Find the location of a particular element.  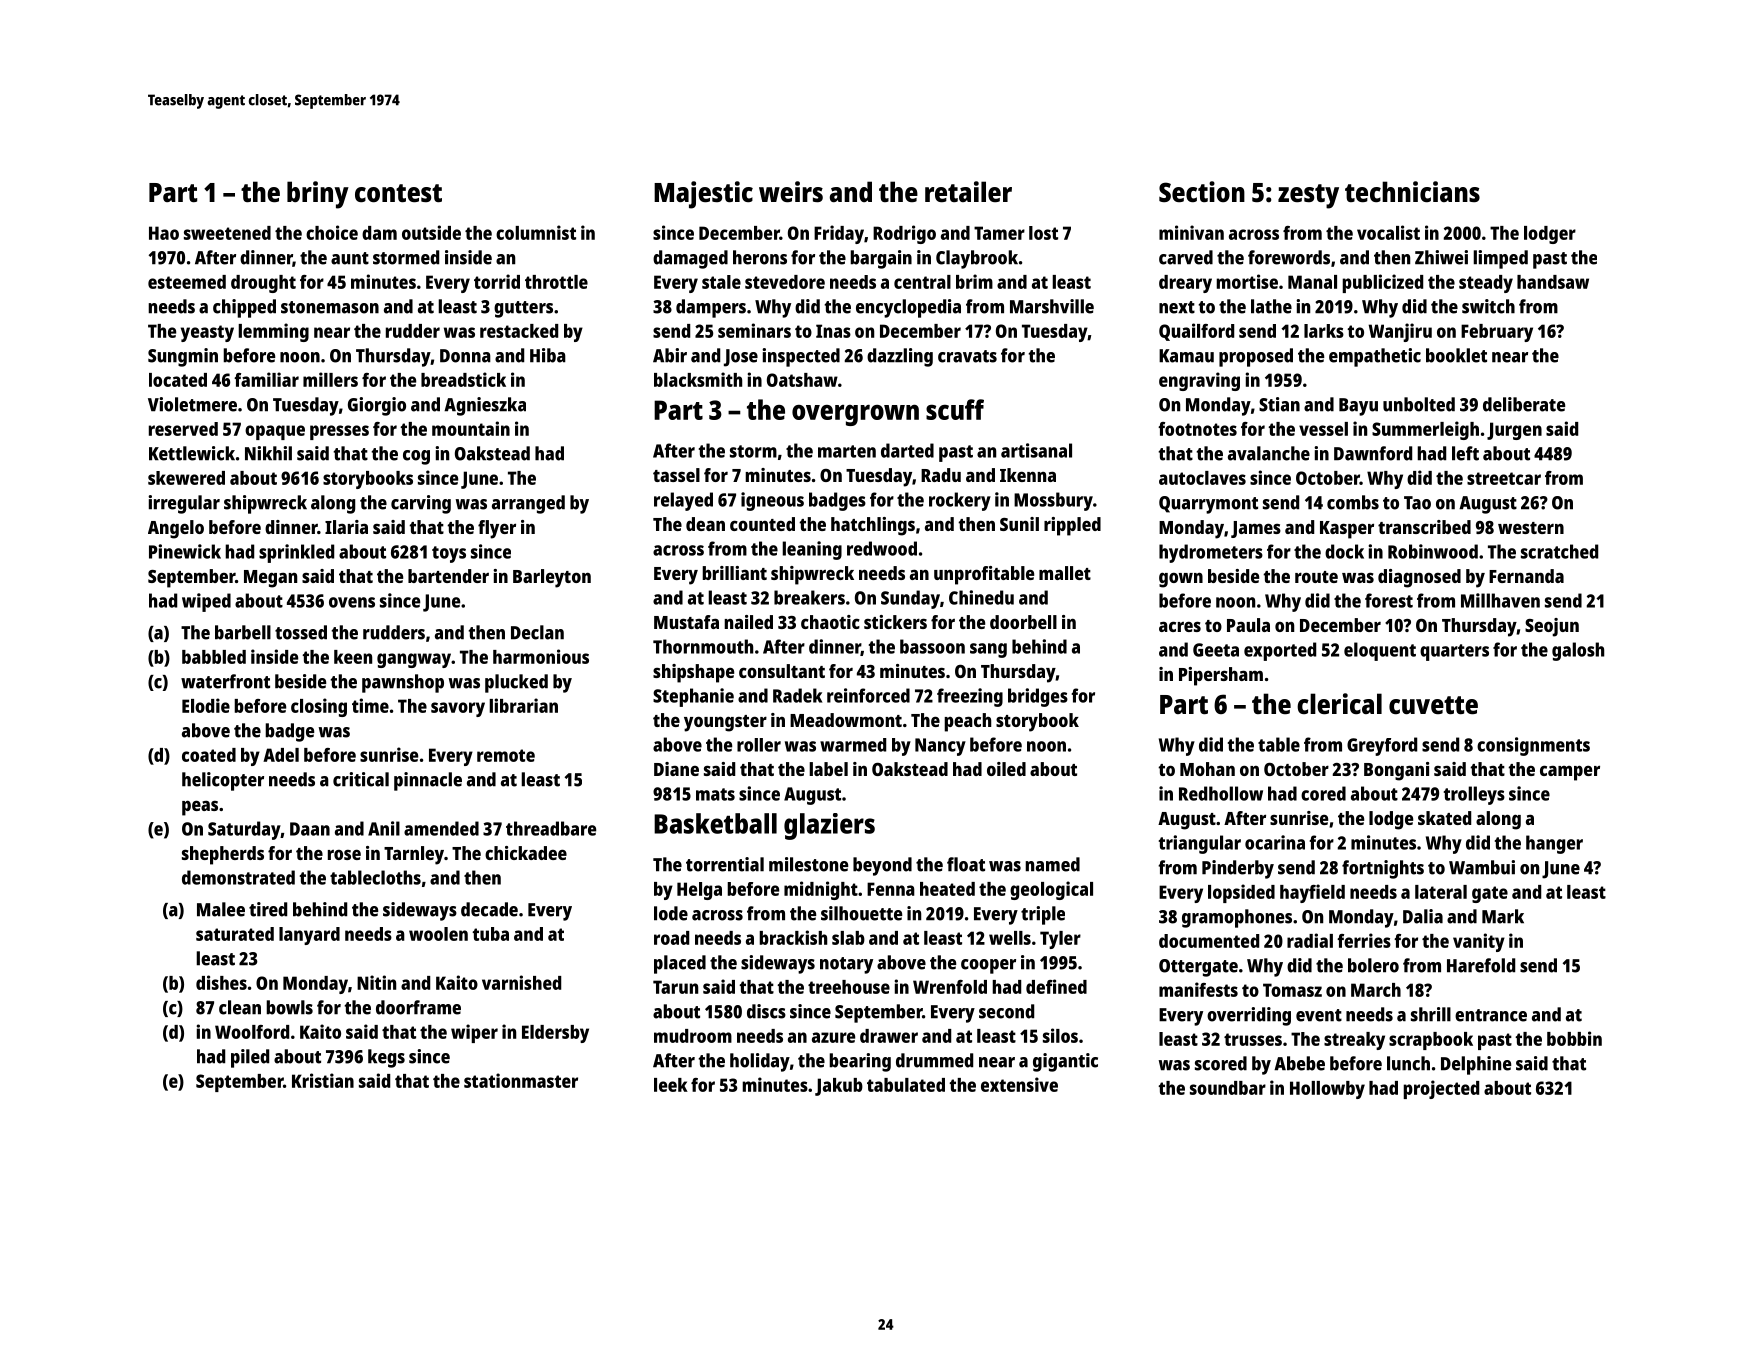

zesty is located at coordinates (1308, 196).
